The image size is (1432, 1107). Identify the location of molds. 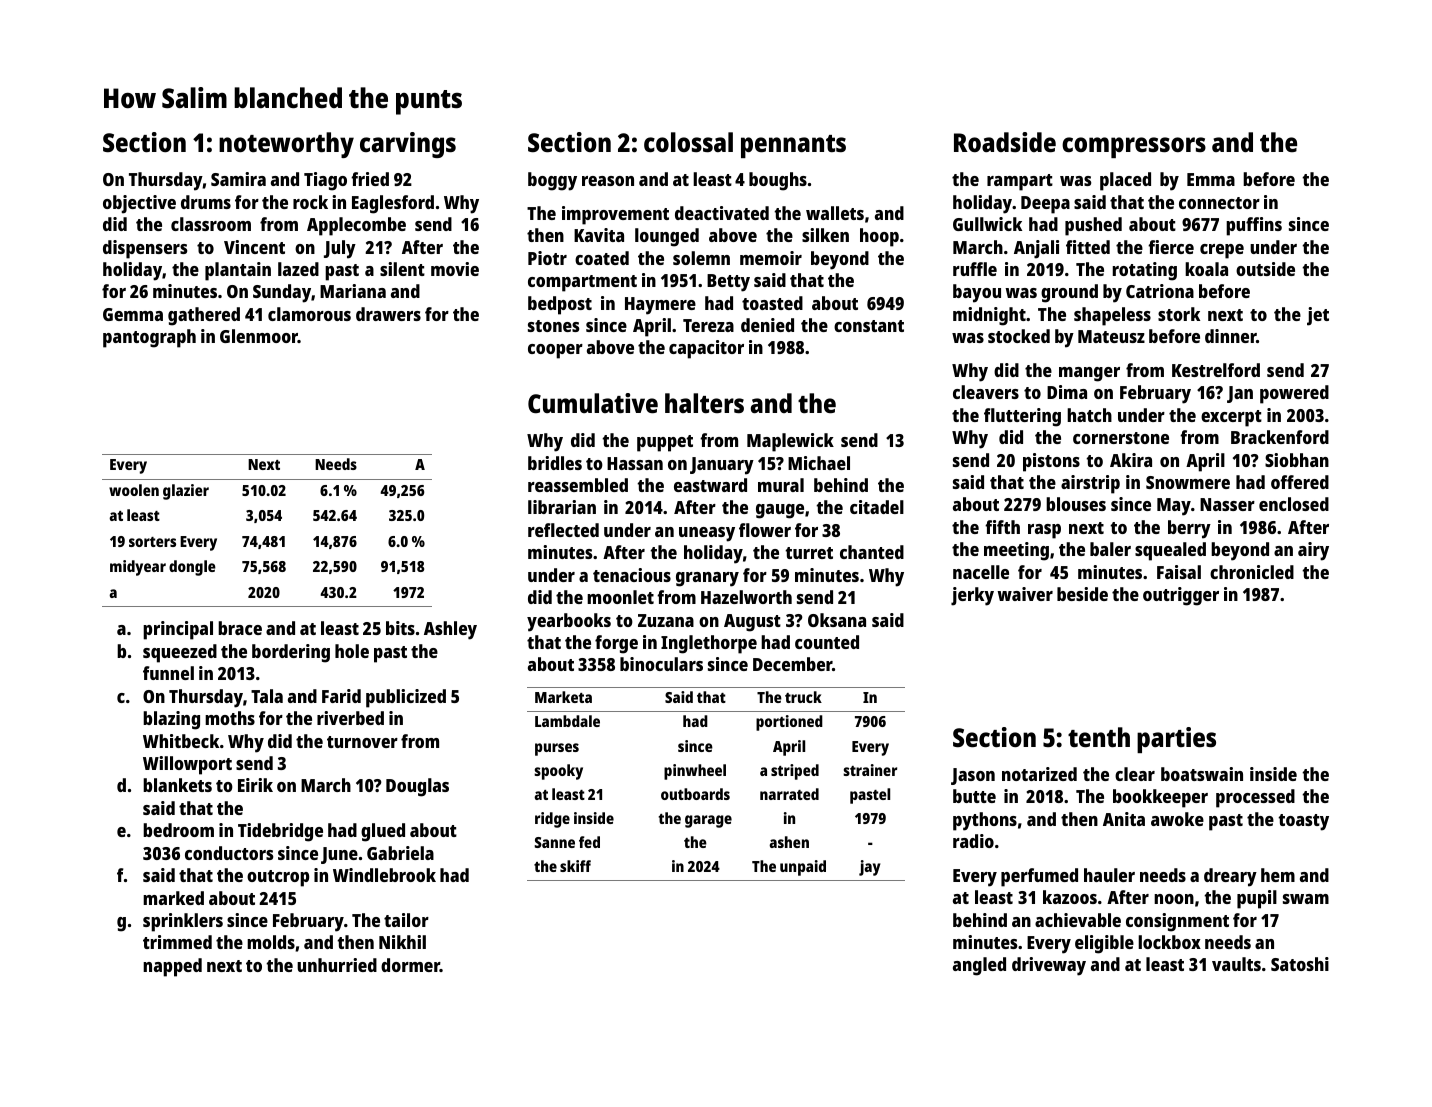
(271, 942).
